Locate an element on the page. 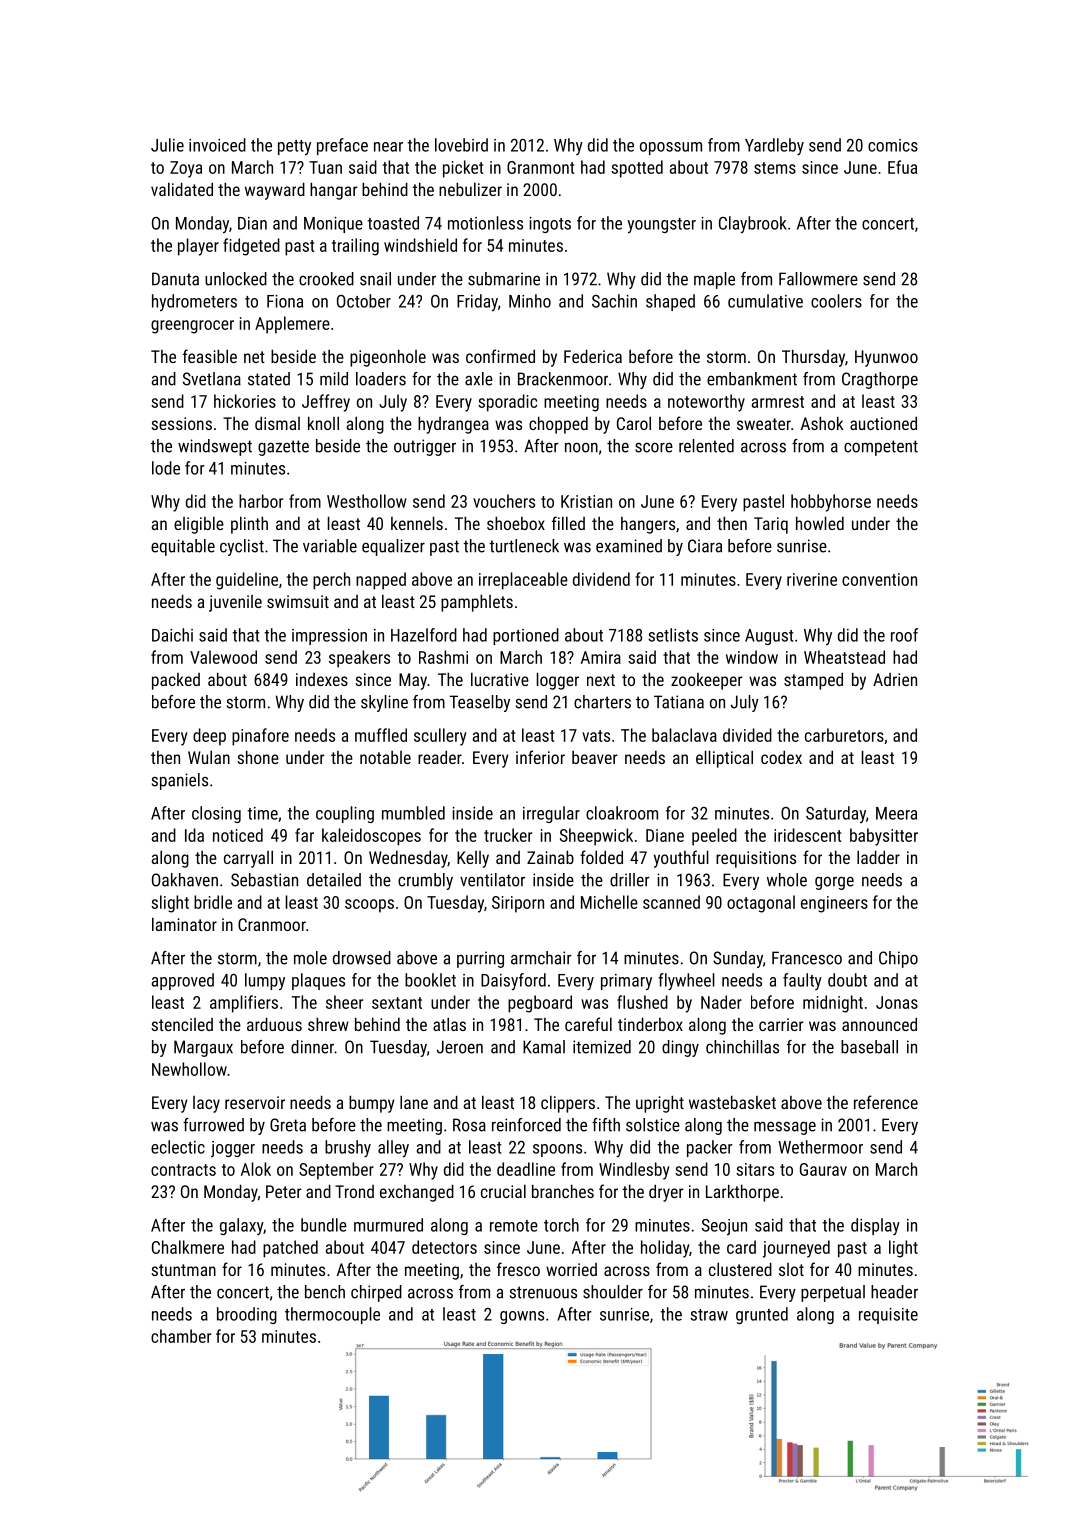 Image resolution: width=1069 pixels, height=1518 pixels. lovebird is located at coordinates (461, 145).
